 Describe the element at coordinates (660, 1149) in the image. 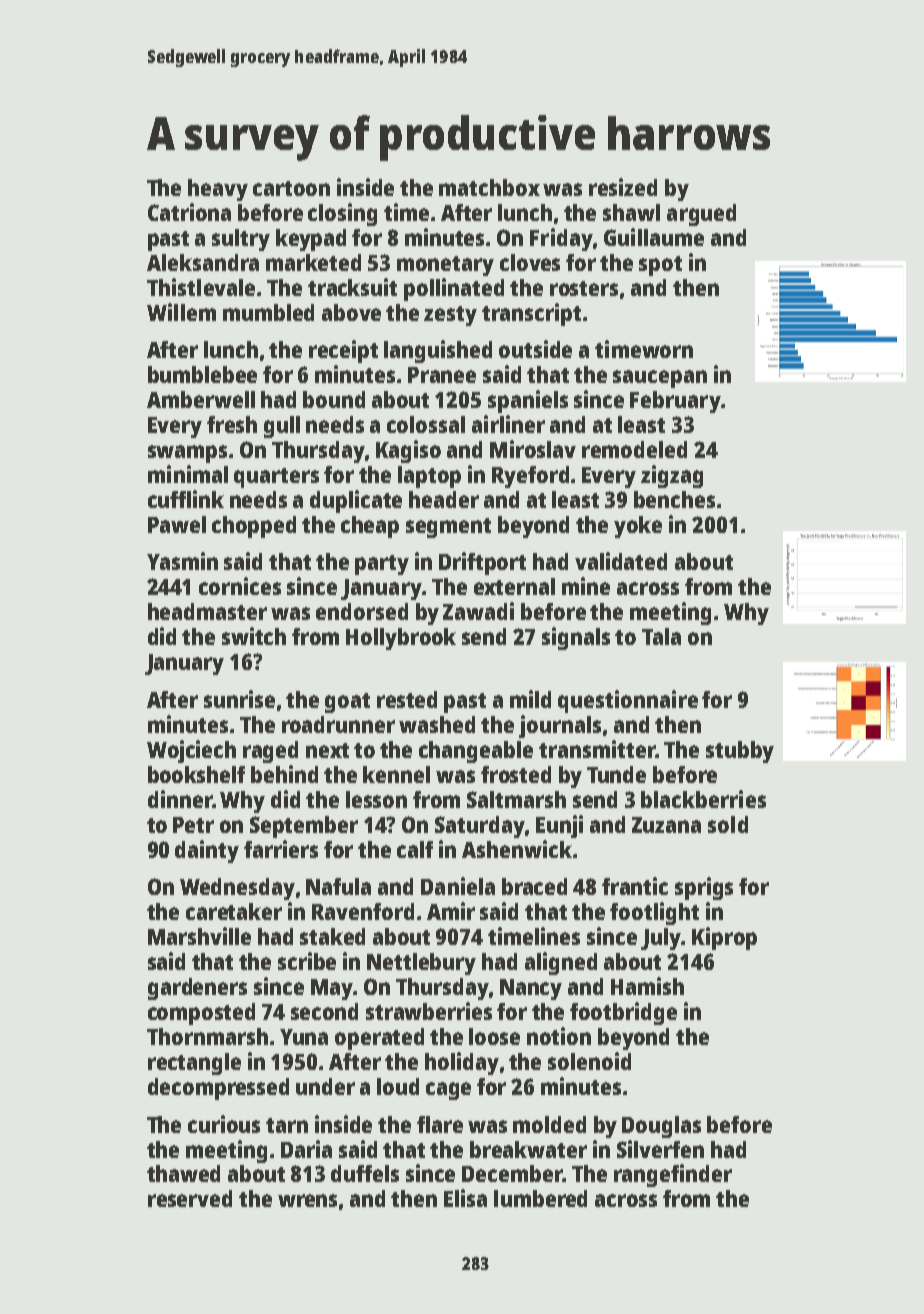

I see `Silverfen` at that location.
